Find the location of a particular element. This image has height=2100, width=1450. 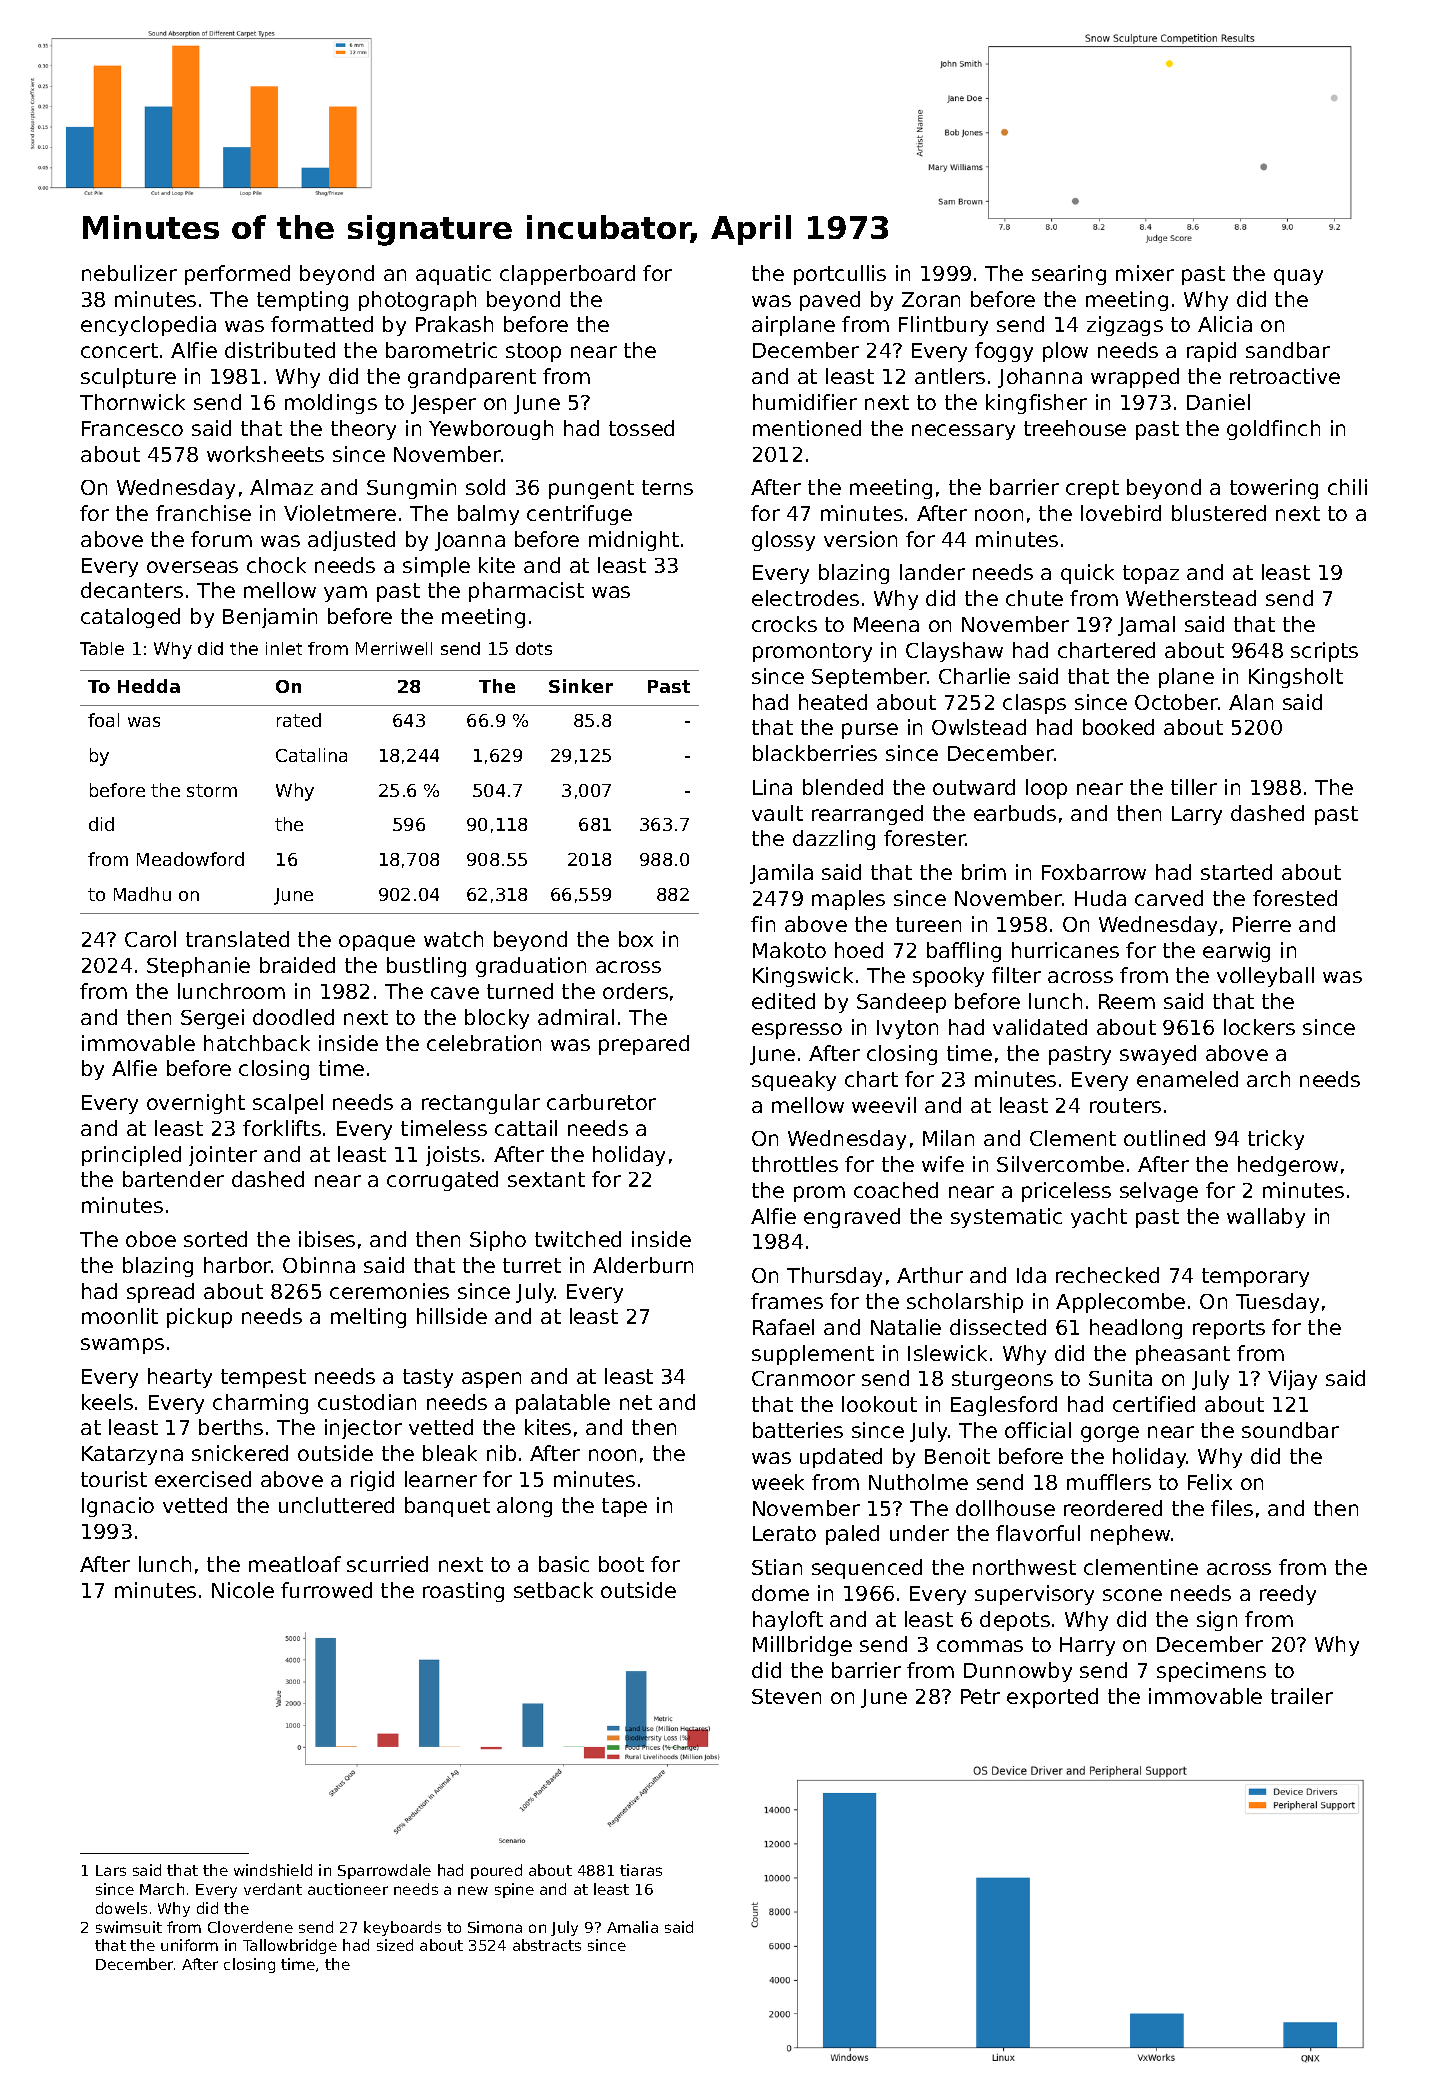

flavorful is located at coordinates (1038, 1533).
